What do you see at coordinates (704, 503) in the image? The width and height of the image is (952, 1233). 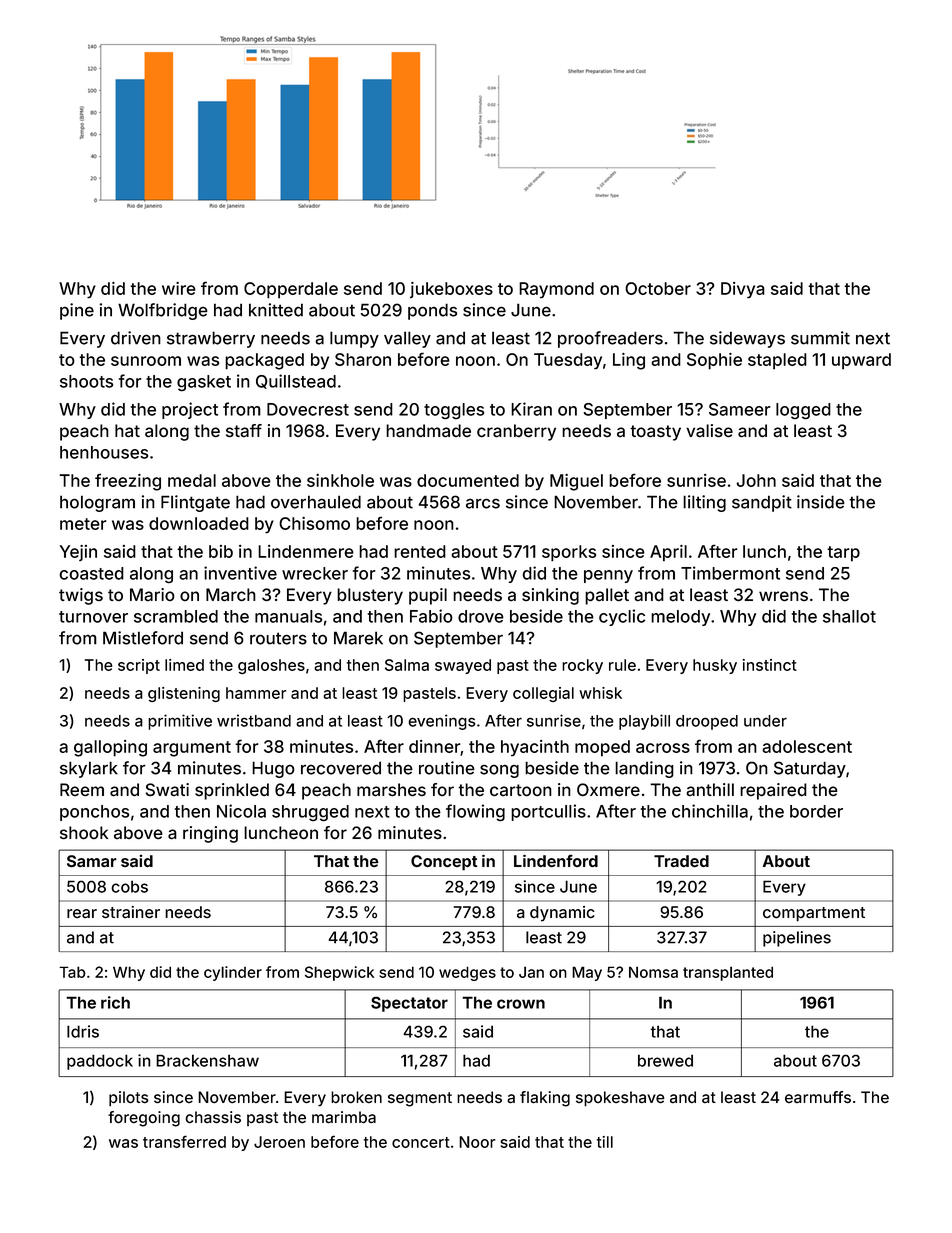 I see `lilting` at bounding box center [704, 503].
